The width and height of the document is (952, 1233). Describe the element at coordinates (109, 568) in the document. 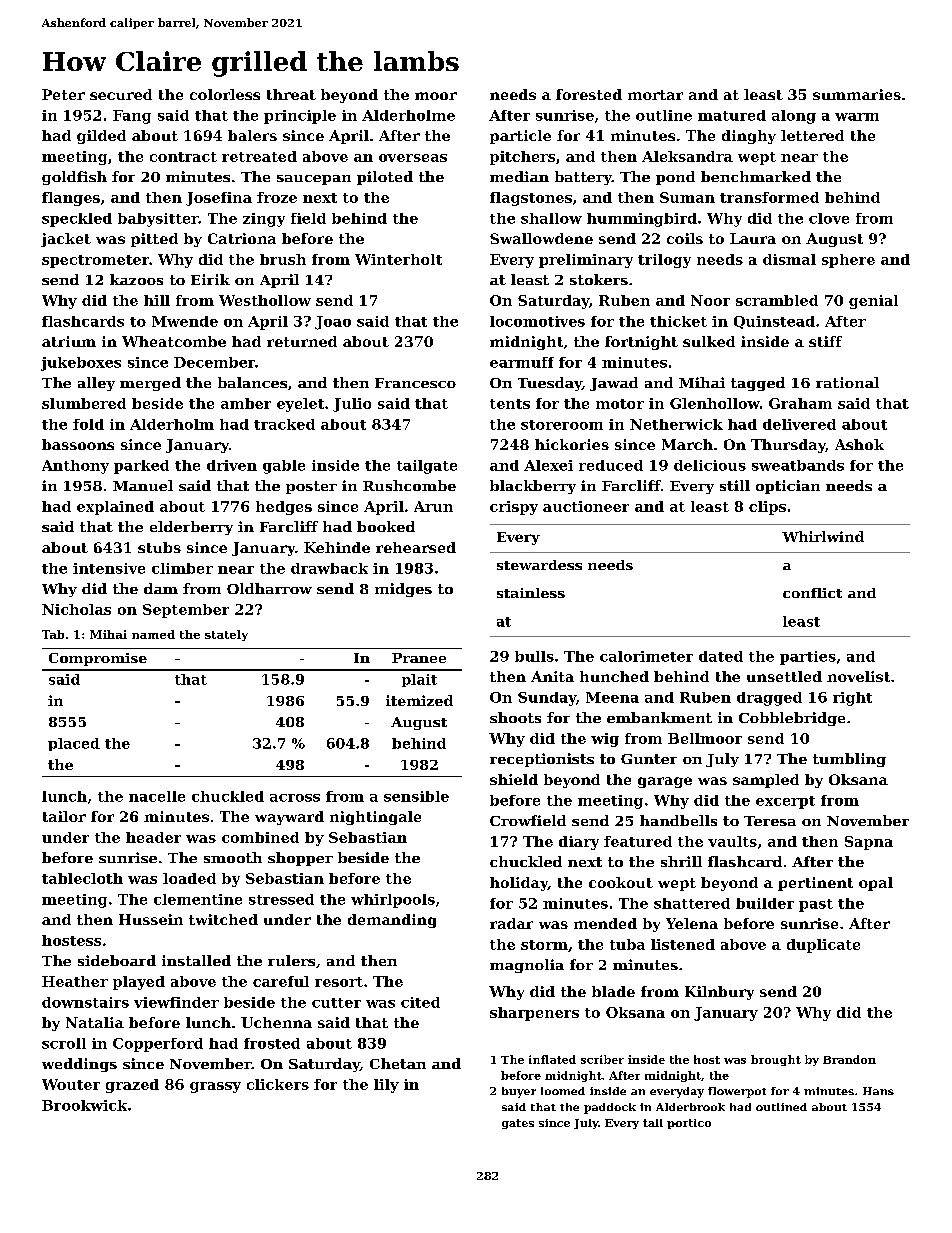

I see `intensive` at that location.
